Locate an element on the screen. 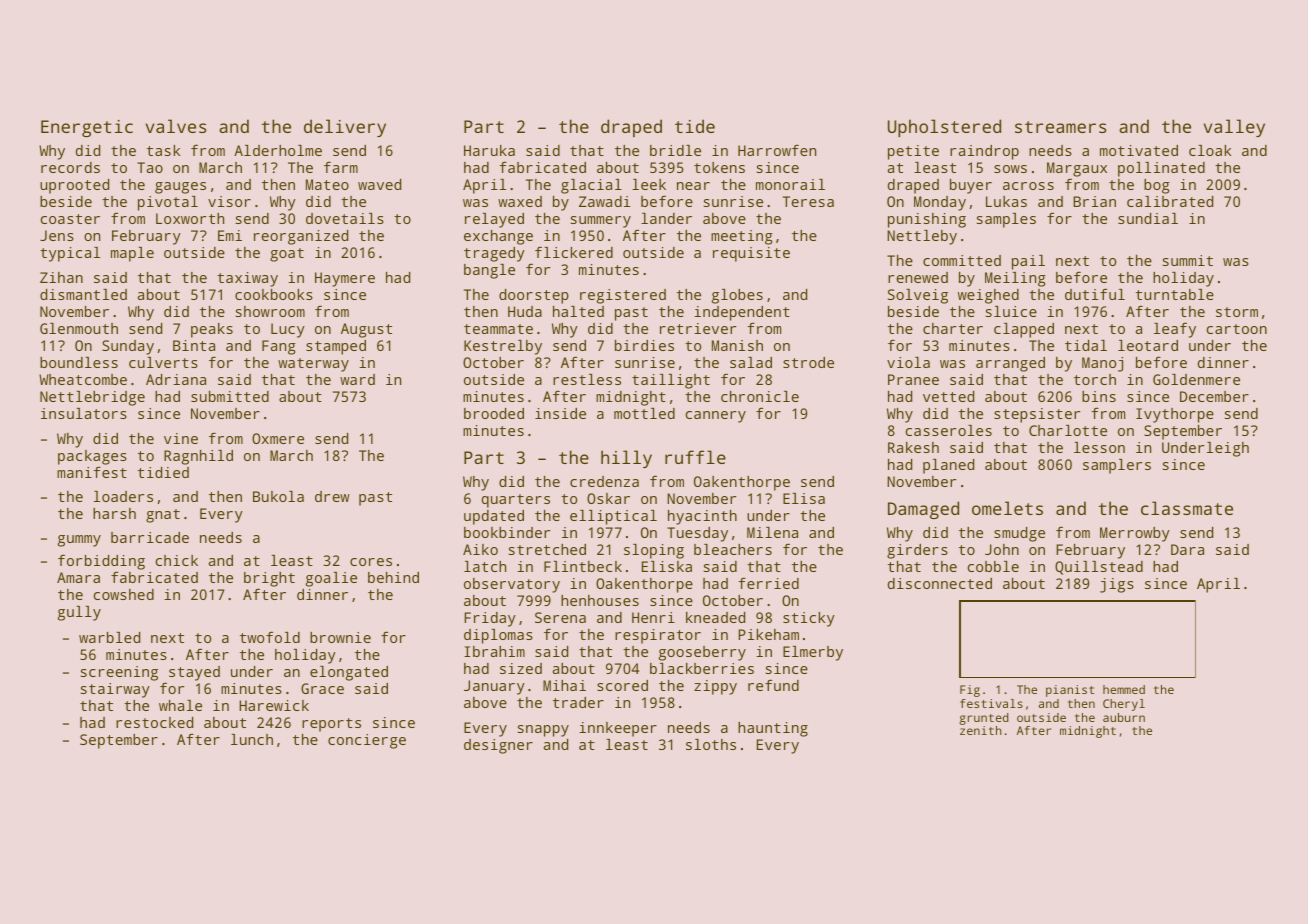 Image resolution: width=1308 pixels, height=924 pixels. tide is located at coordinates (695, 126).
